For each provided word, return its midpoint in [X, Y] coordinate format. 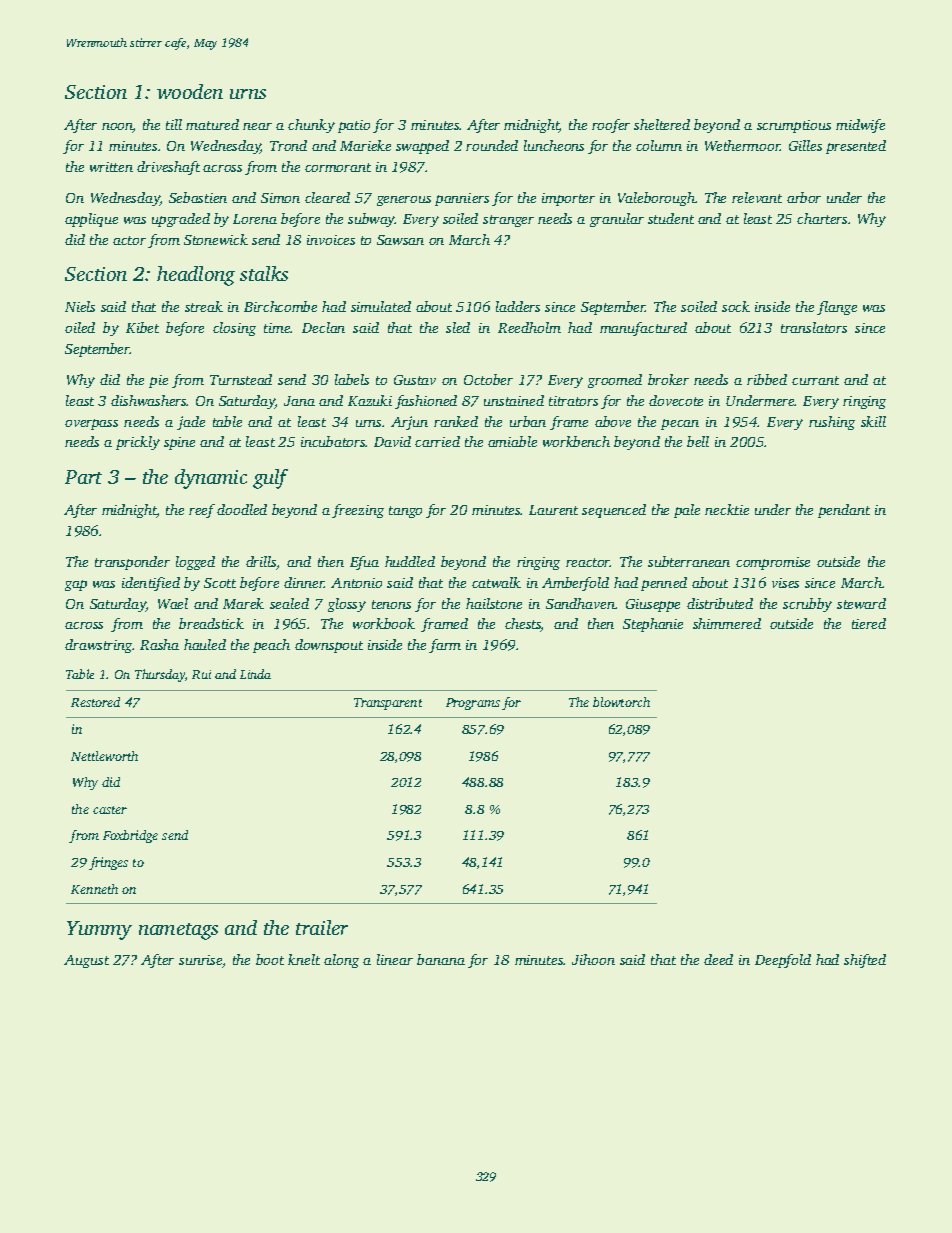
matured [212, 124]
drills [261, 563]
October [488, 379]
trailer [322, 927]
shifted [865, 961]
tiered [869, 623]
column [659, 145]
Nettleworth [104, 756]
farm [445, 646]
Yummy [99, 930]
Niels [80, 306]
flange [837, 308]
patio [354, 126]
